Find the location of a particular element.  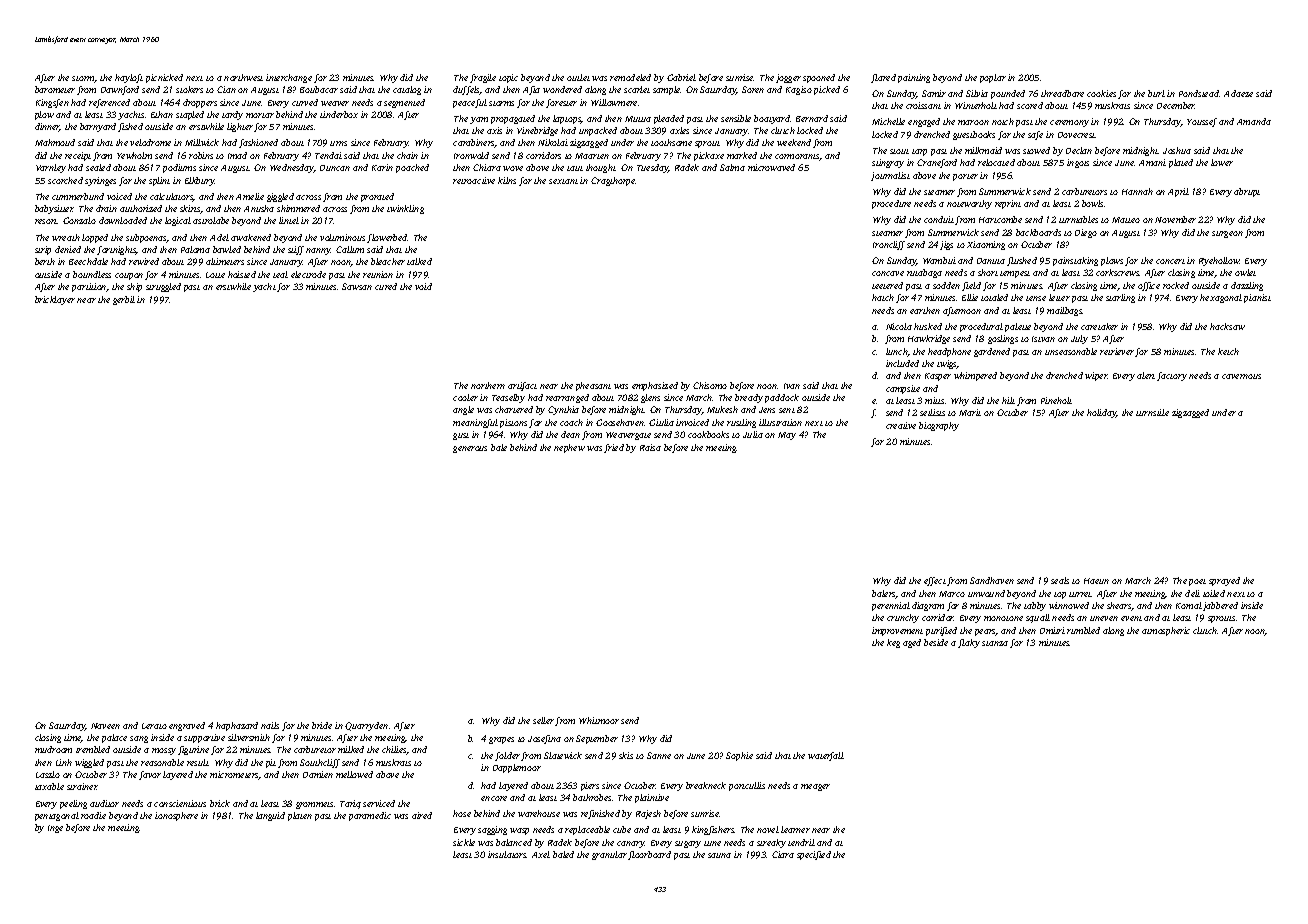

sextant is located at coordinates (563, 181).
